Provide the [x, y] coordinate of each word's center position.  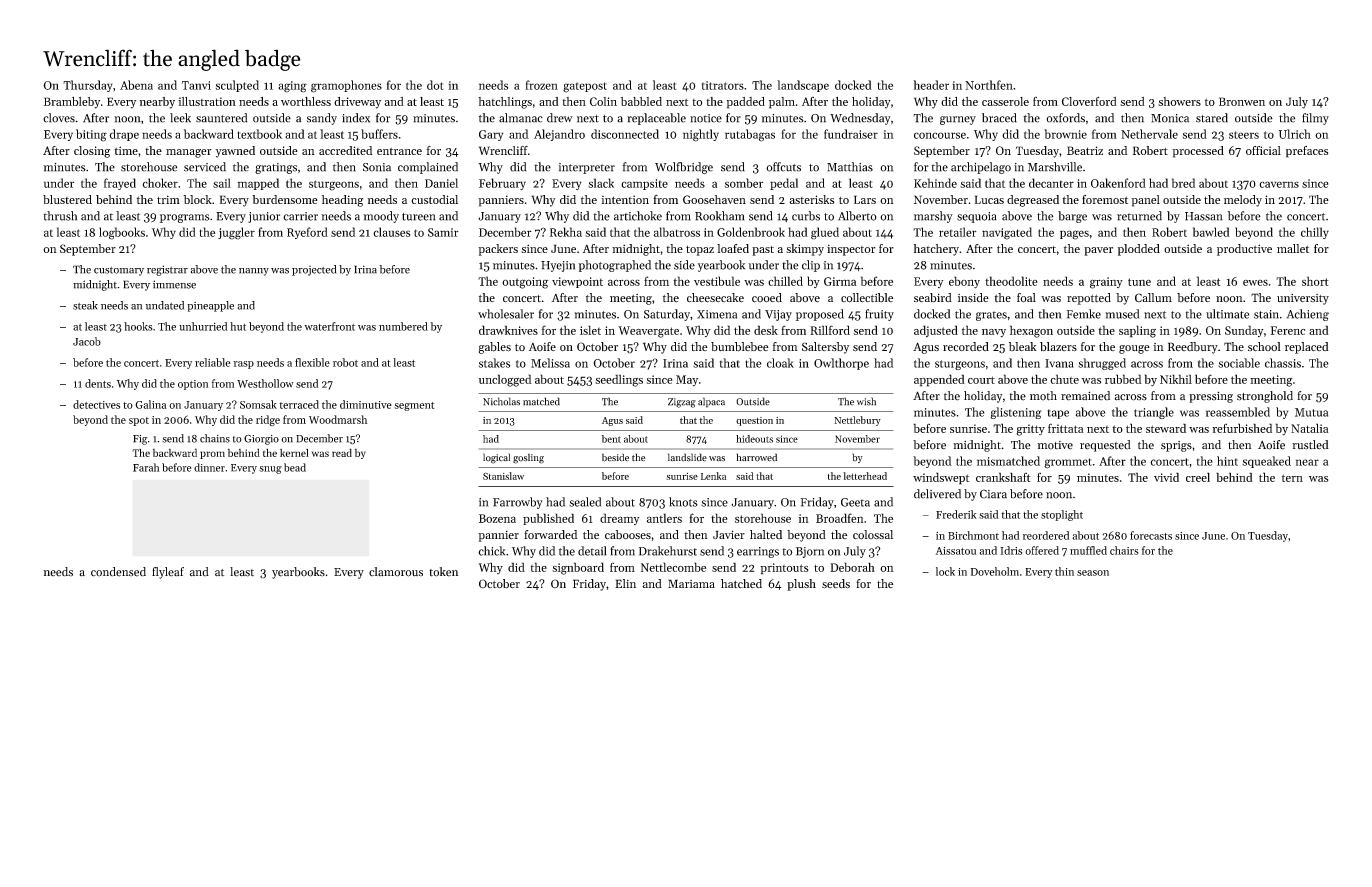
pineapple [210, 306]
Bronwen [1242, 101]
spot [139, 421]
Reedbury [1193, 348]
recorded [966, 347]
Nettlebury [857, 421]
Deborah [852, 567]
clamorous [396, 572]
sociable [1239, 363]
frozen [541, 85]
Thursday [88, 86]
